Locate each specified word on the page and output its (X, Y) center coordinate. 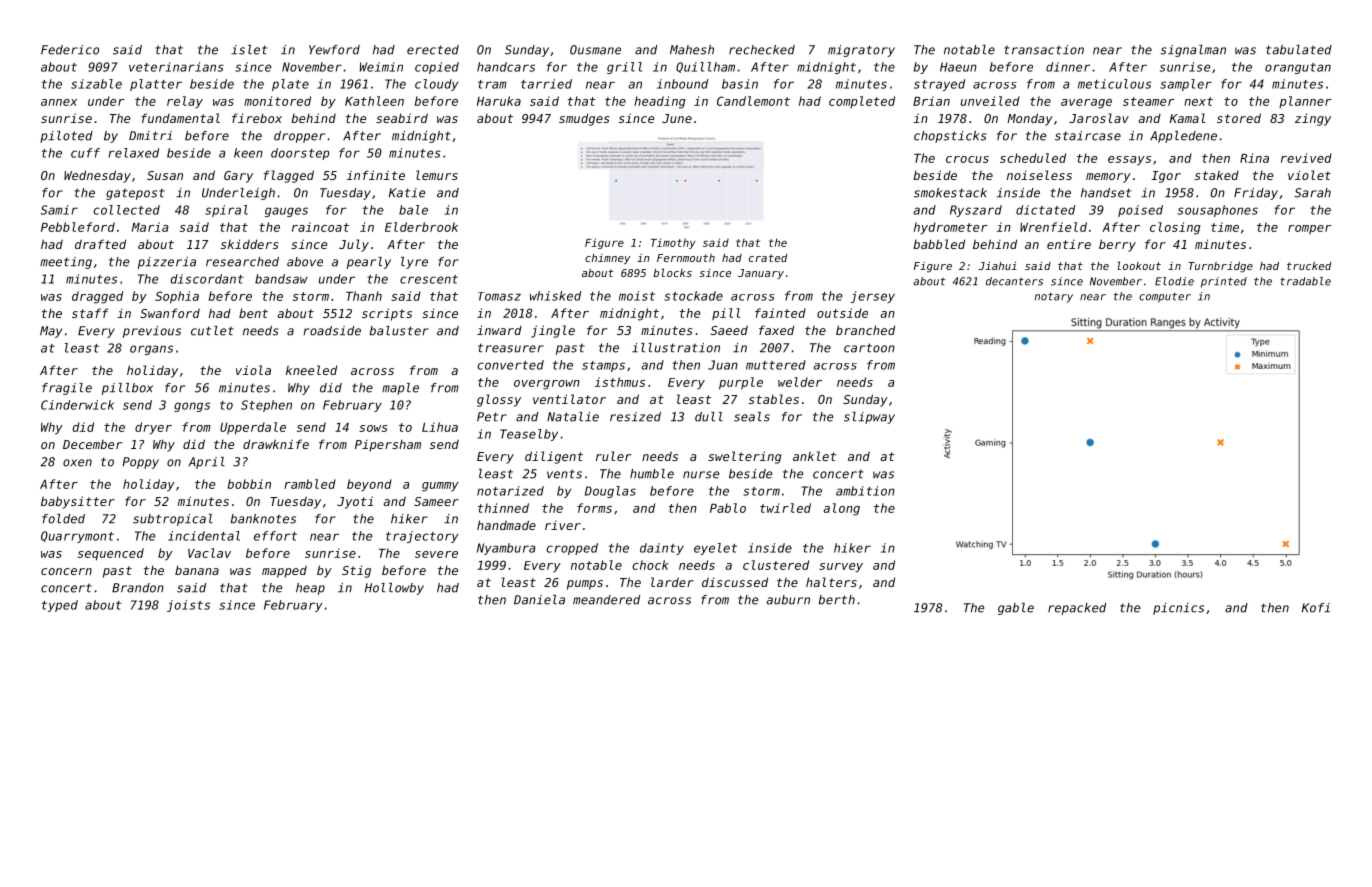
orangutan (1298, 68)
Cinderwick (77, 405)
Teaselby (529, 435)
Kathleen (374, 101)
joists (188, 606)
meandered (606, 600)
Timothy (673, 243)
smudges (584, 119)
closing (1175, 228)
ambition (865, 491)
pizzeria (167, 263)
